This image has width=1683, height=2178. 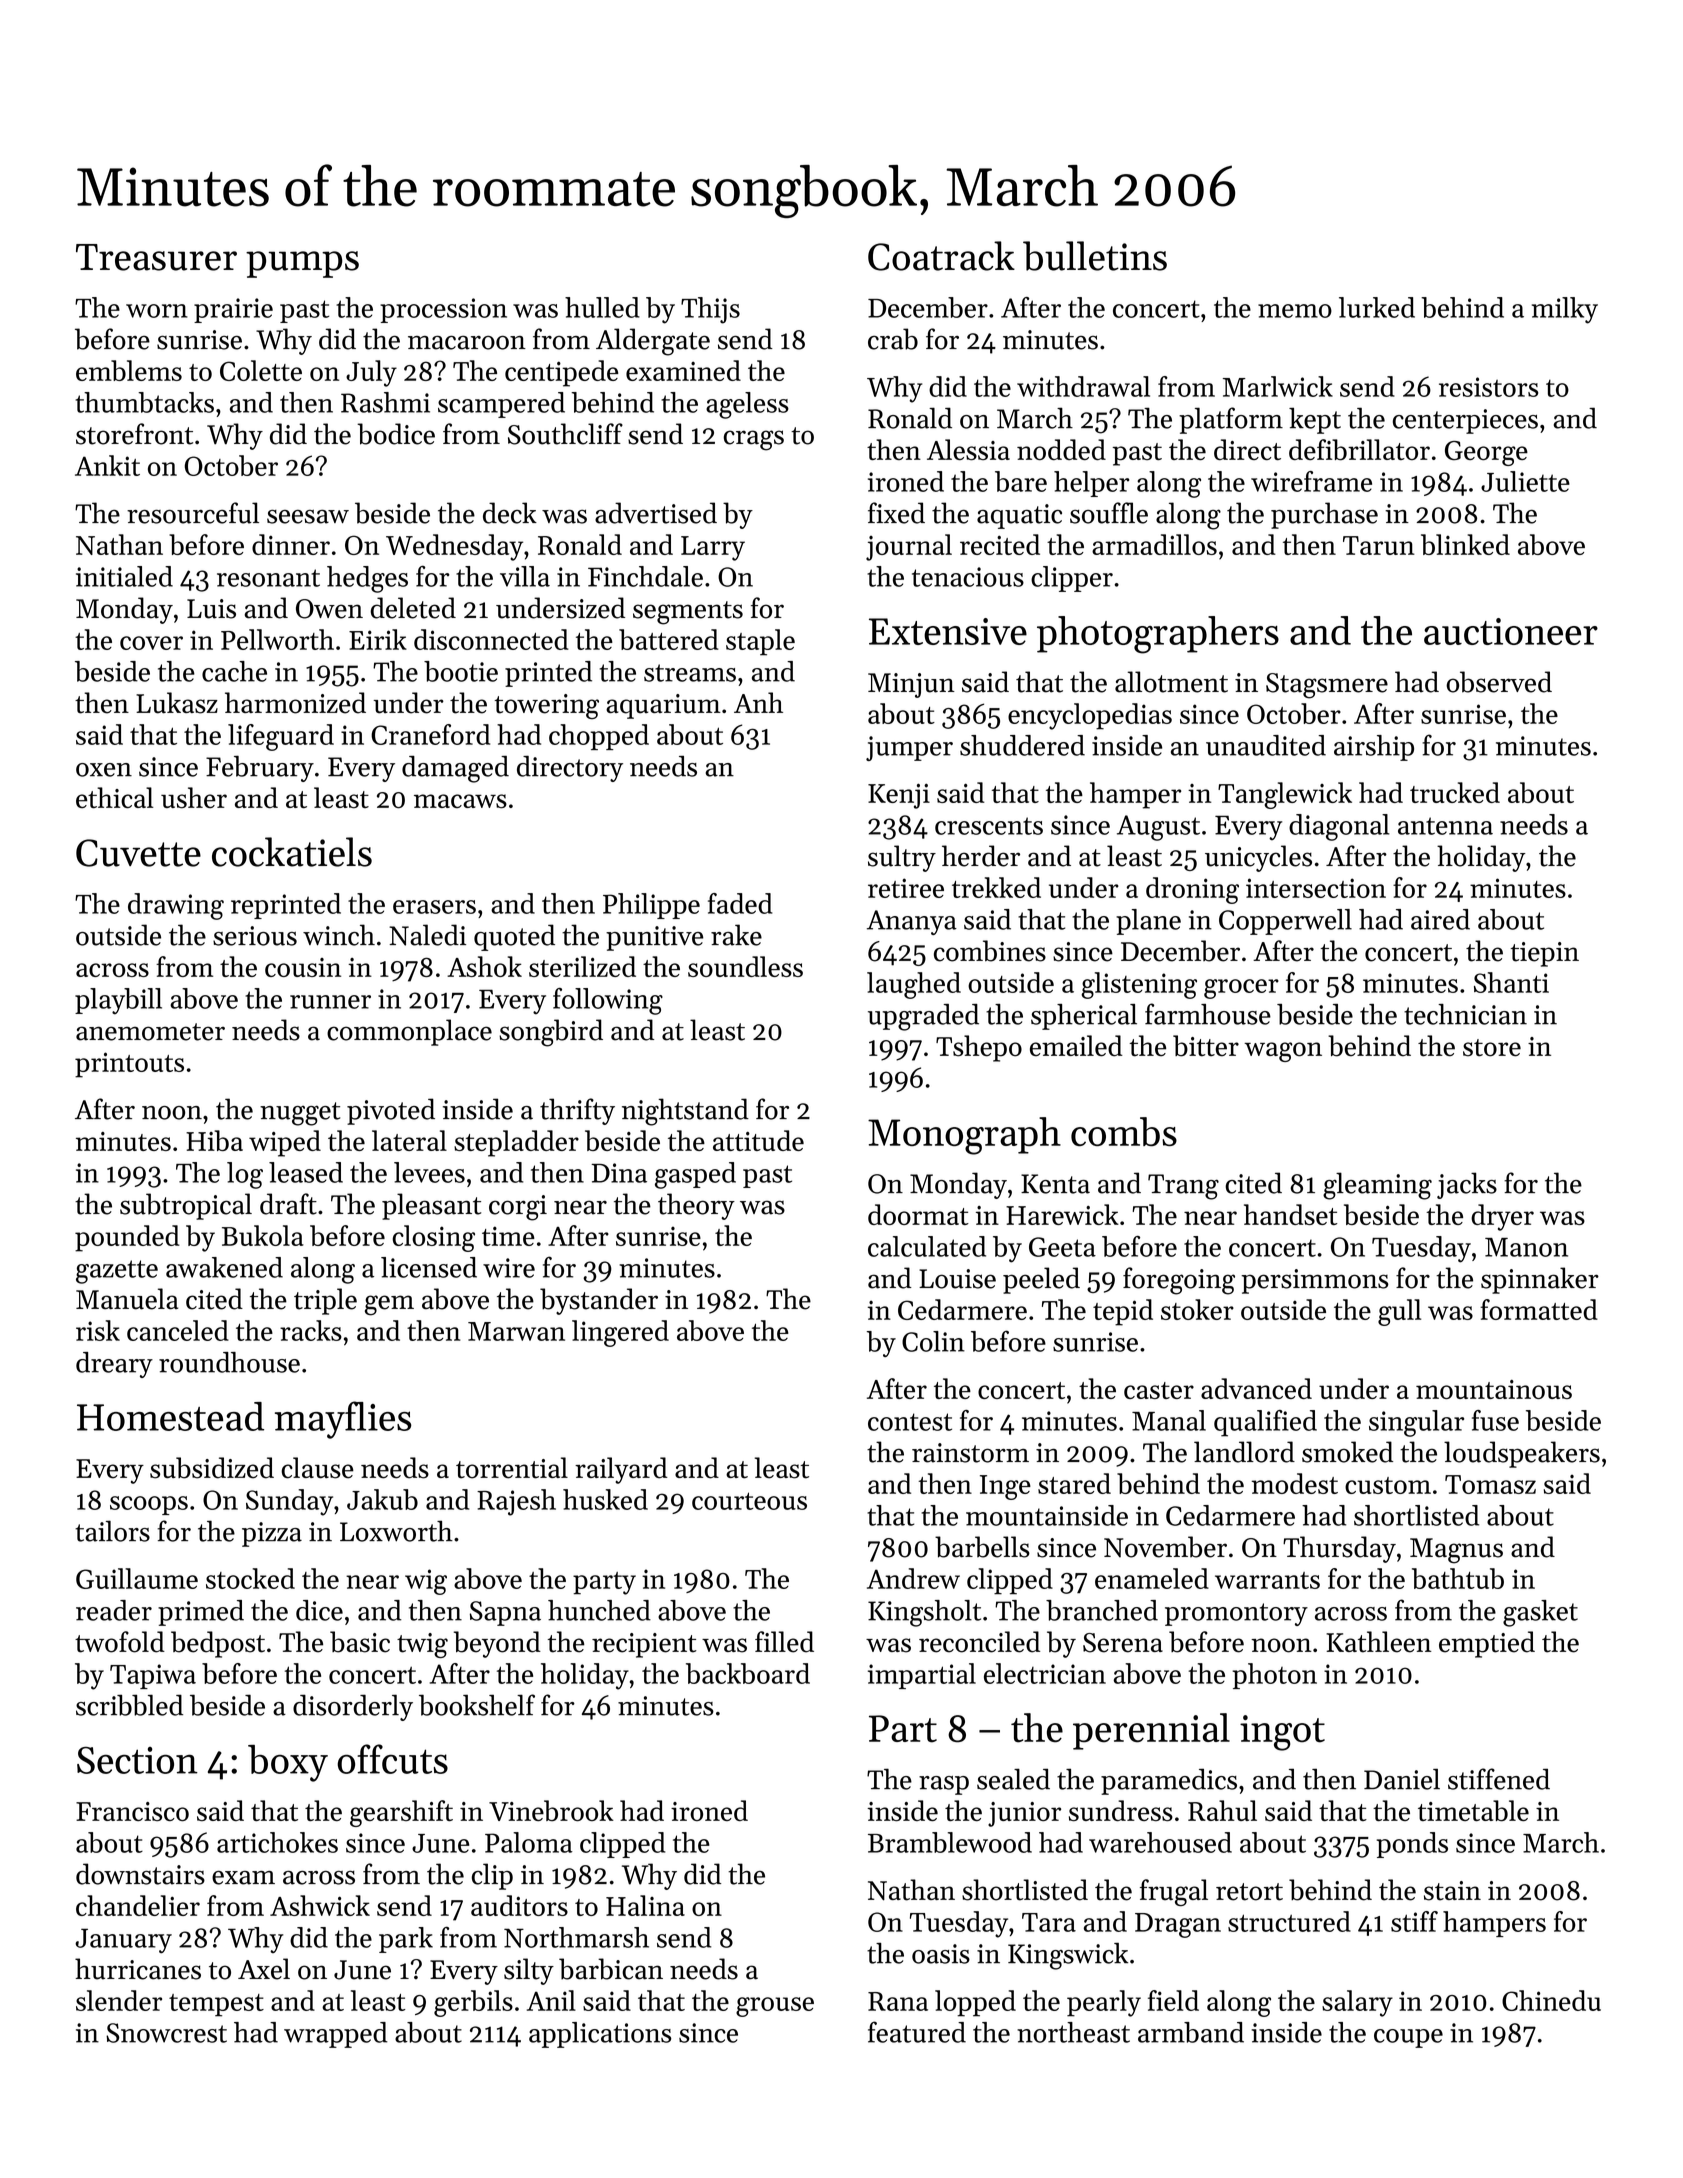 What do you see at coordinates (924, 1613) in the image?
I see `Kingsholt` at bounding box center [924, 1613].
